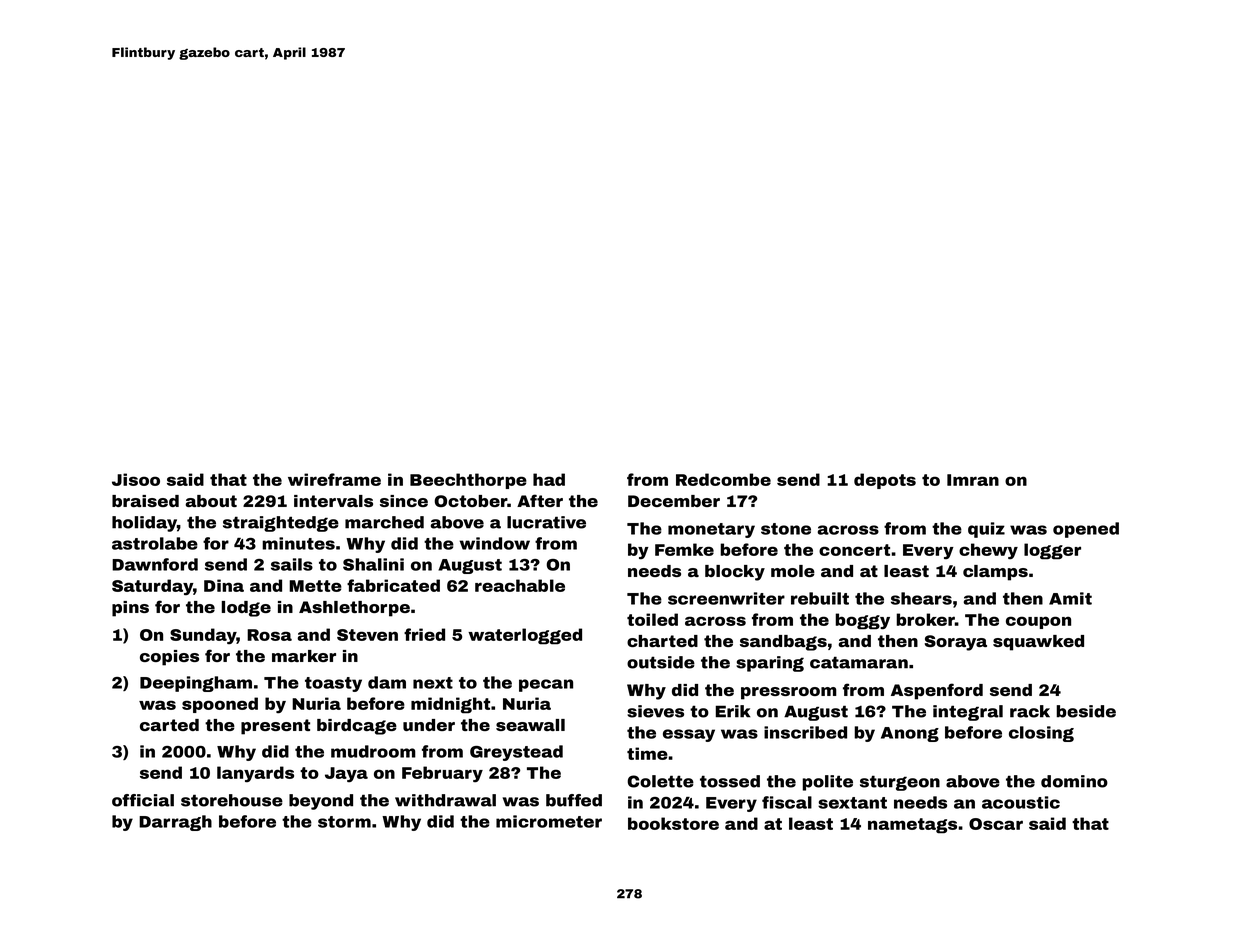 This screenshot has height=952, width=1233. Describe the element at coordinates (1052, 551) in the screenshot. I see `logger` at that location.
